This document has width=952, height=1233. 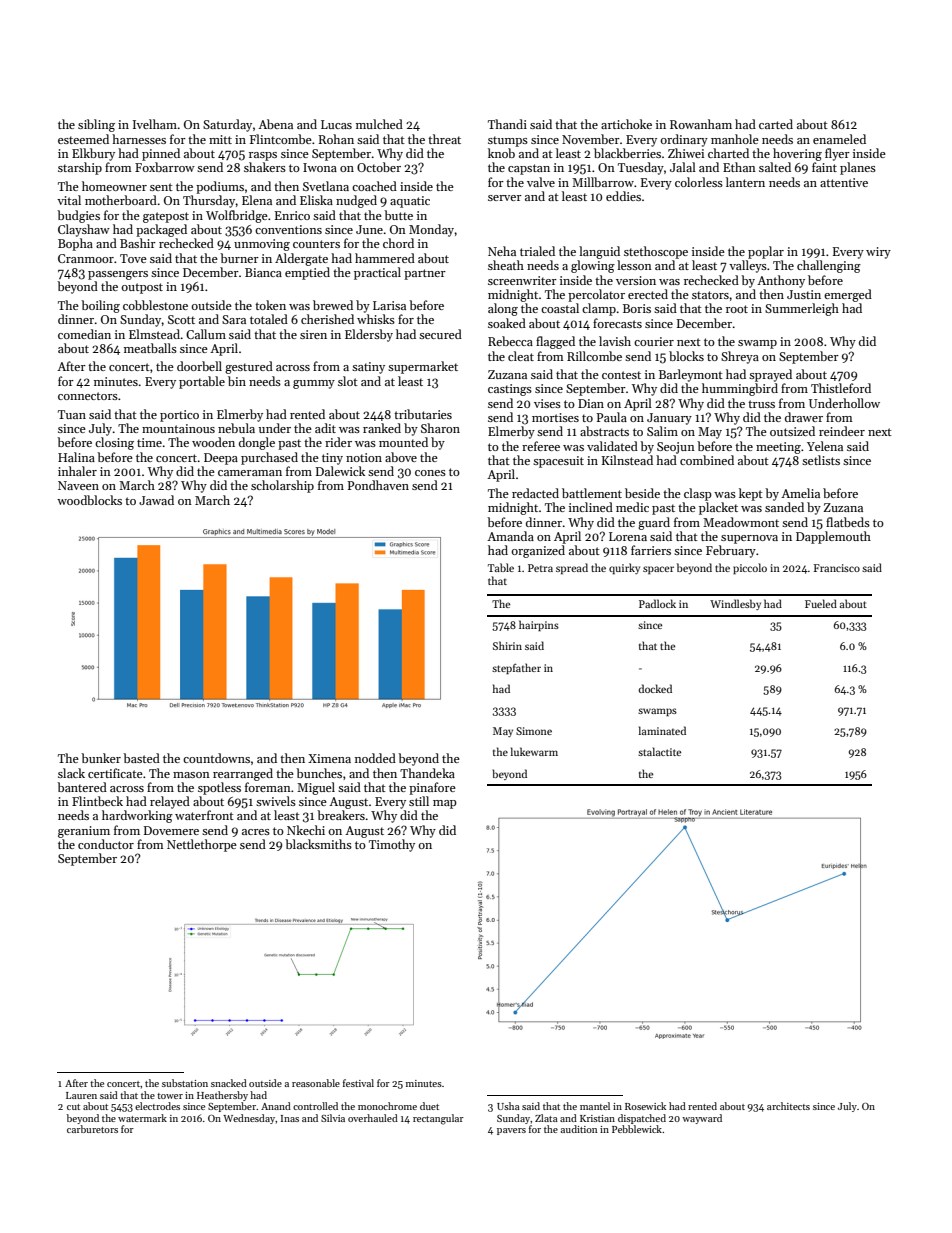 What do you see at coordinates (538, 551) in the document?
I see `organized` at bounding box center [538, 551].
